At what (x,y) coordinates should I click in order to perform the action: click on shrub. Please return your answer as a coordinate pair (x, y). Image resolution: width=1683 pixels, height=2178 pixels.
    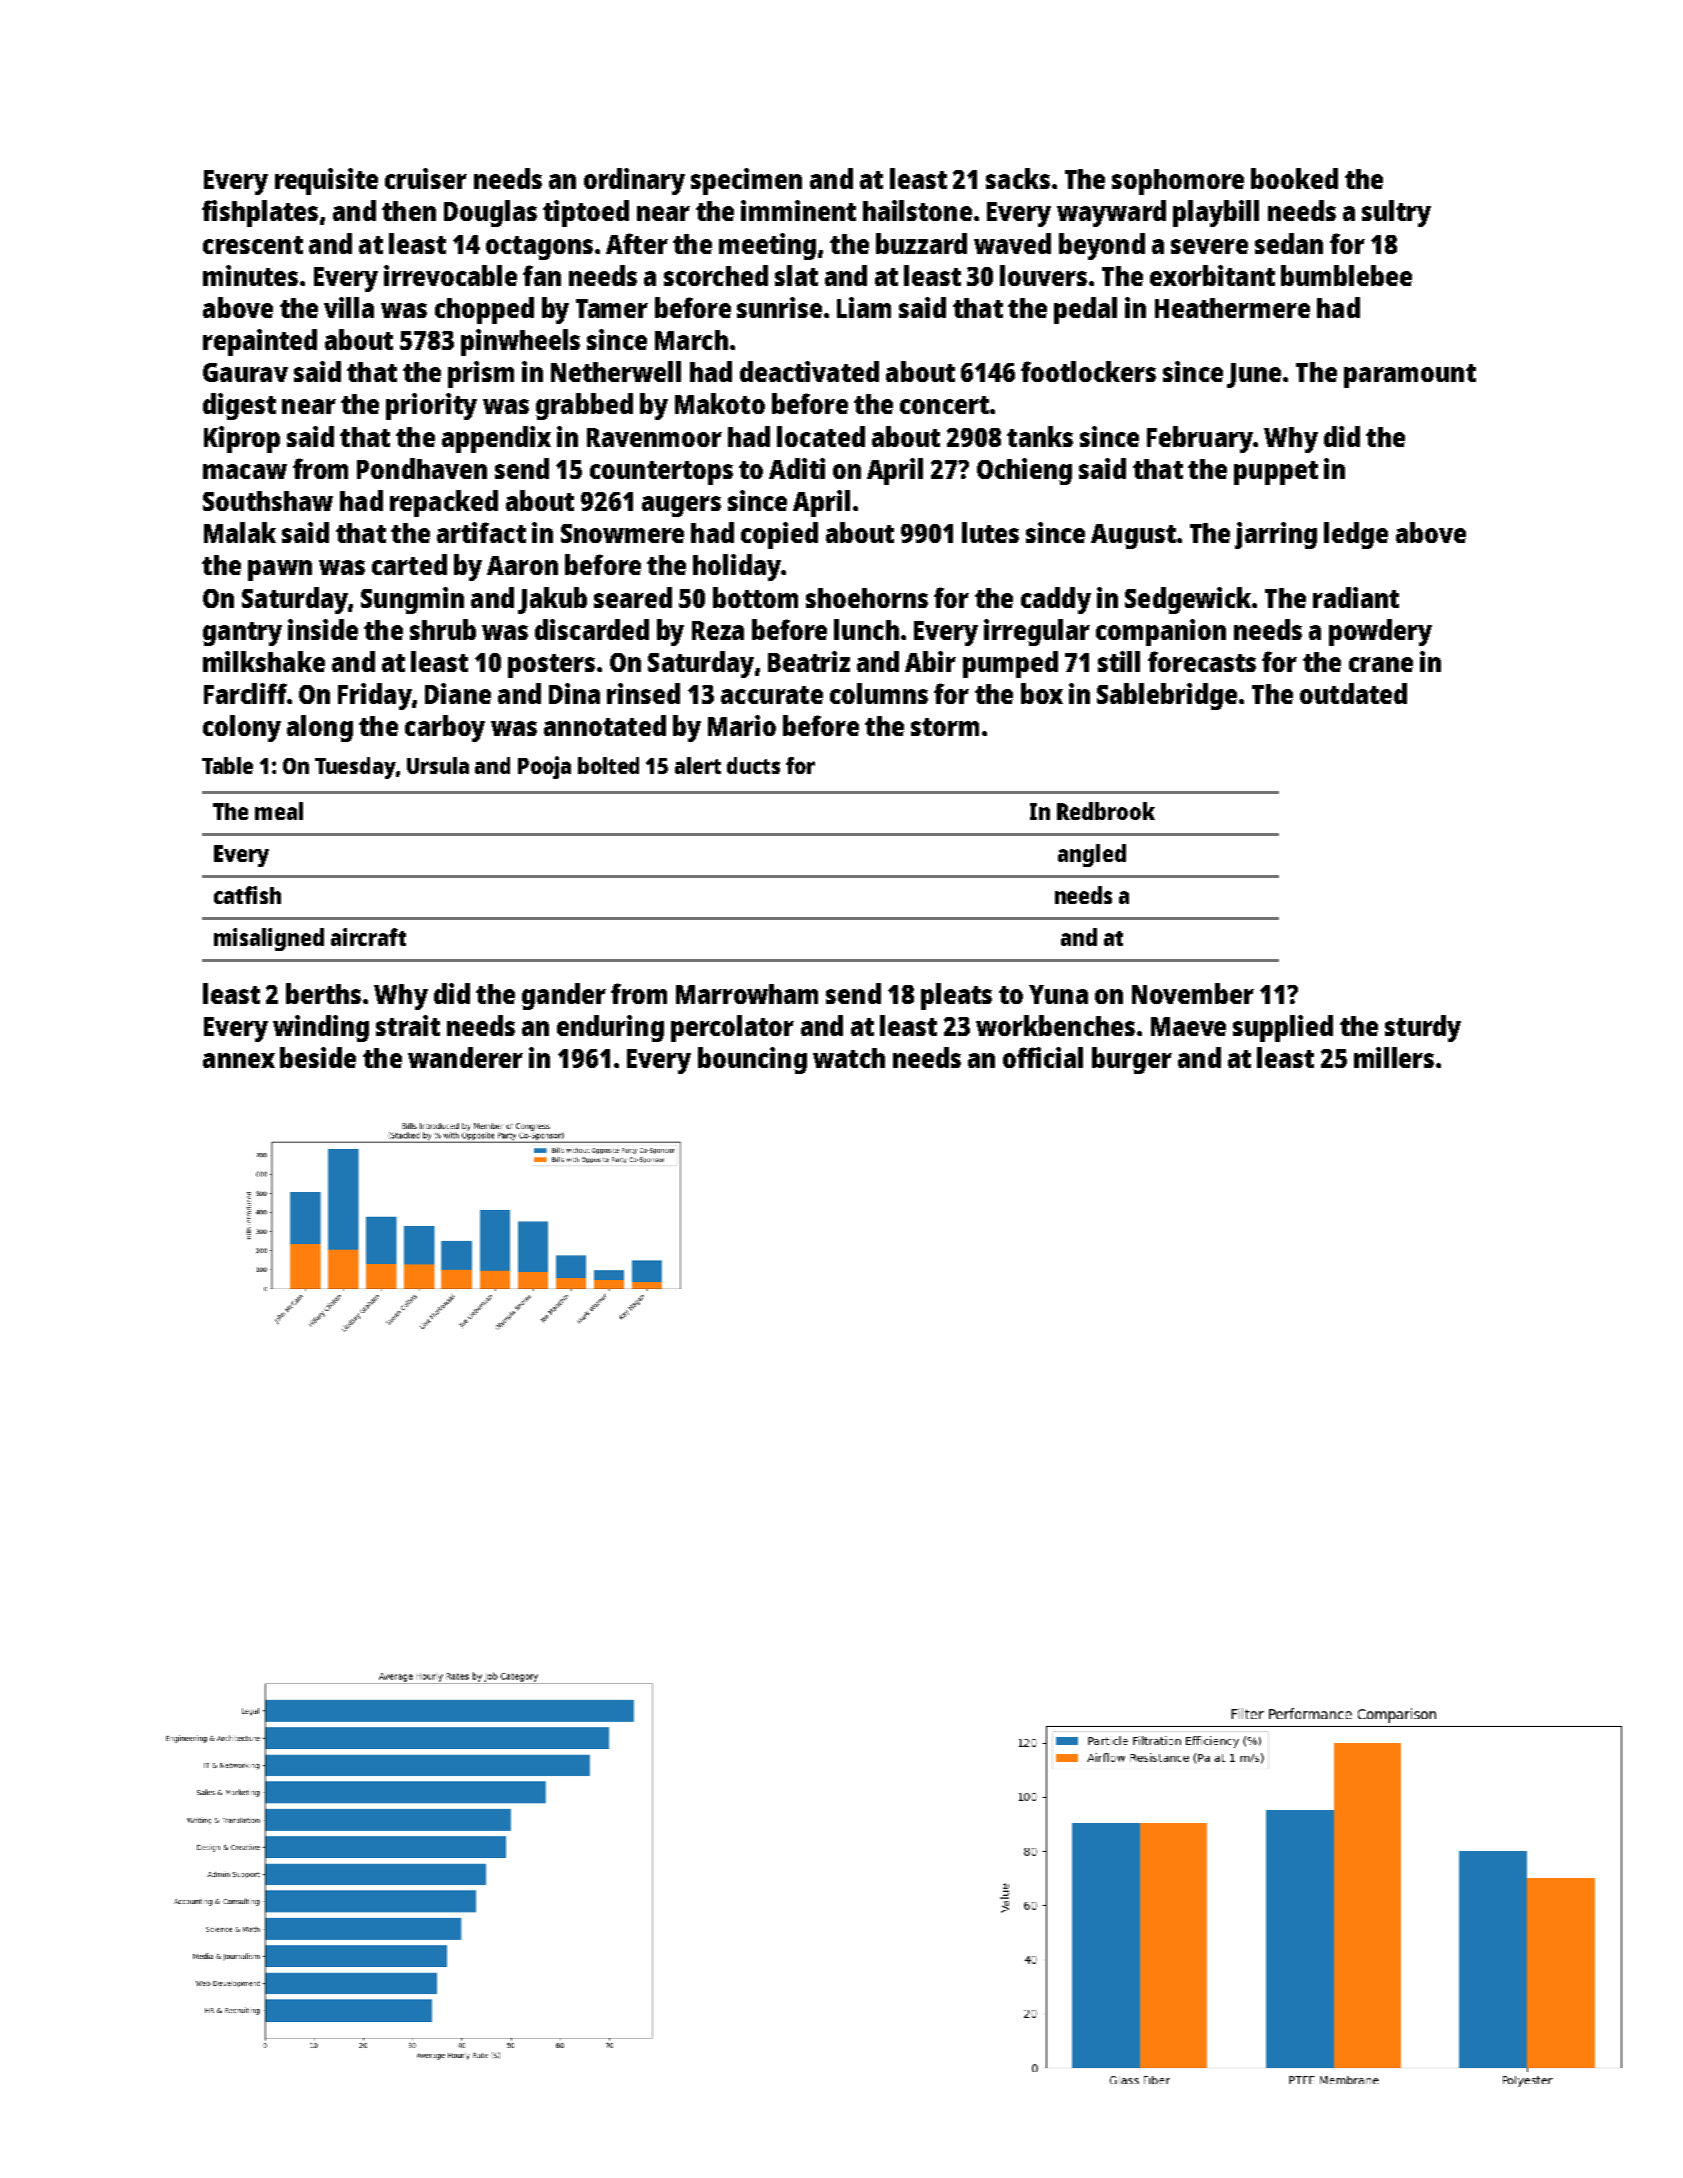
    Looking at the image, I should click on (443, 629).
